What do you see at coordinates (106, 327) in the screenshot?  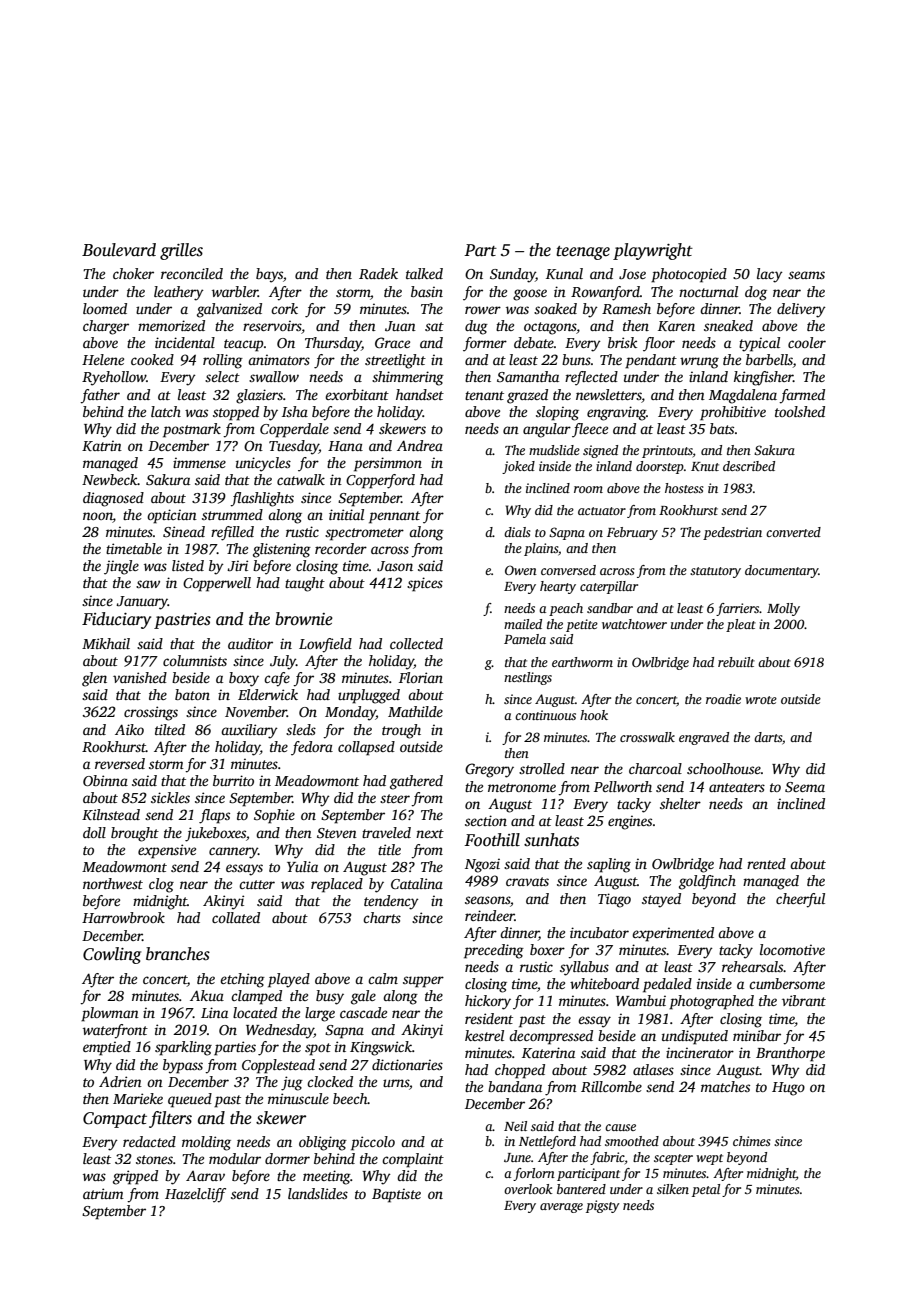 I see `charger` at bounding box center [106, 327].
